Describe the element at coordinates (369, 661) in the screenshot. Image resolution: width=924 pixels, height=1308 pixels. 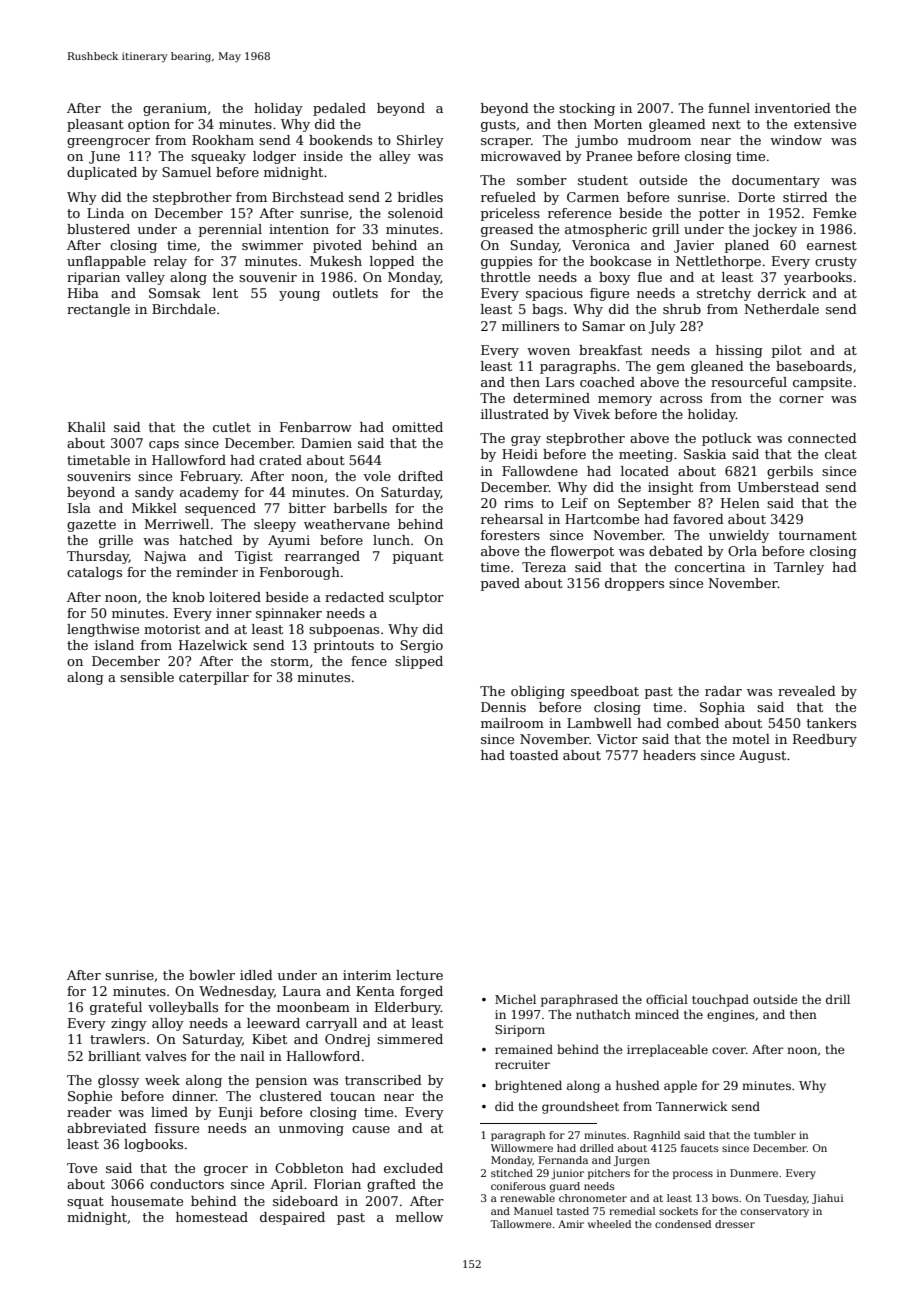
I see `fence` at that location.
